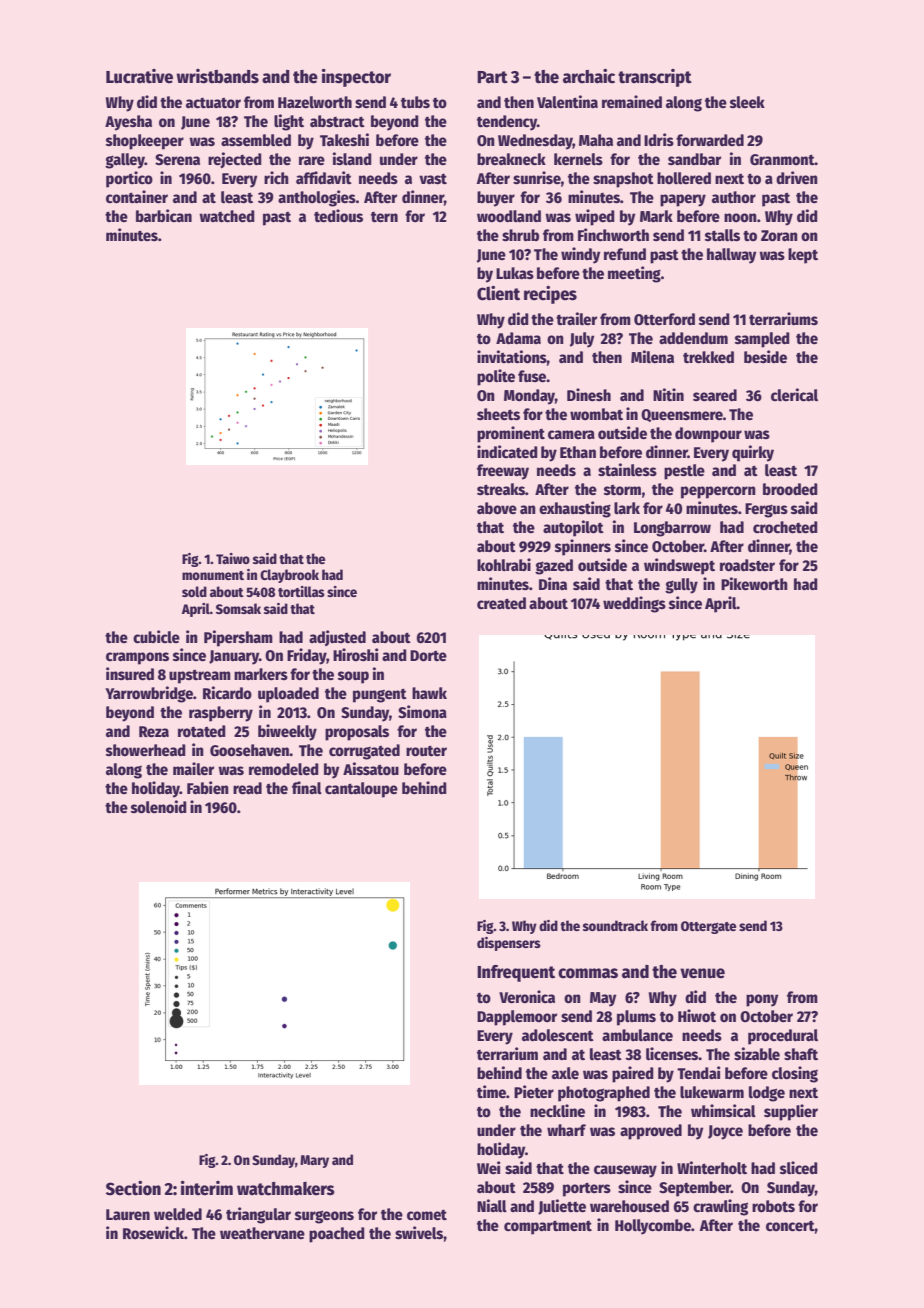 Image resolution: width=924 pixels, height=1308 pixels. I want to click on sleek, so click(747, 102).
